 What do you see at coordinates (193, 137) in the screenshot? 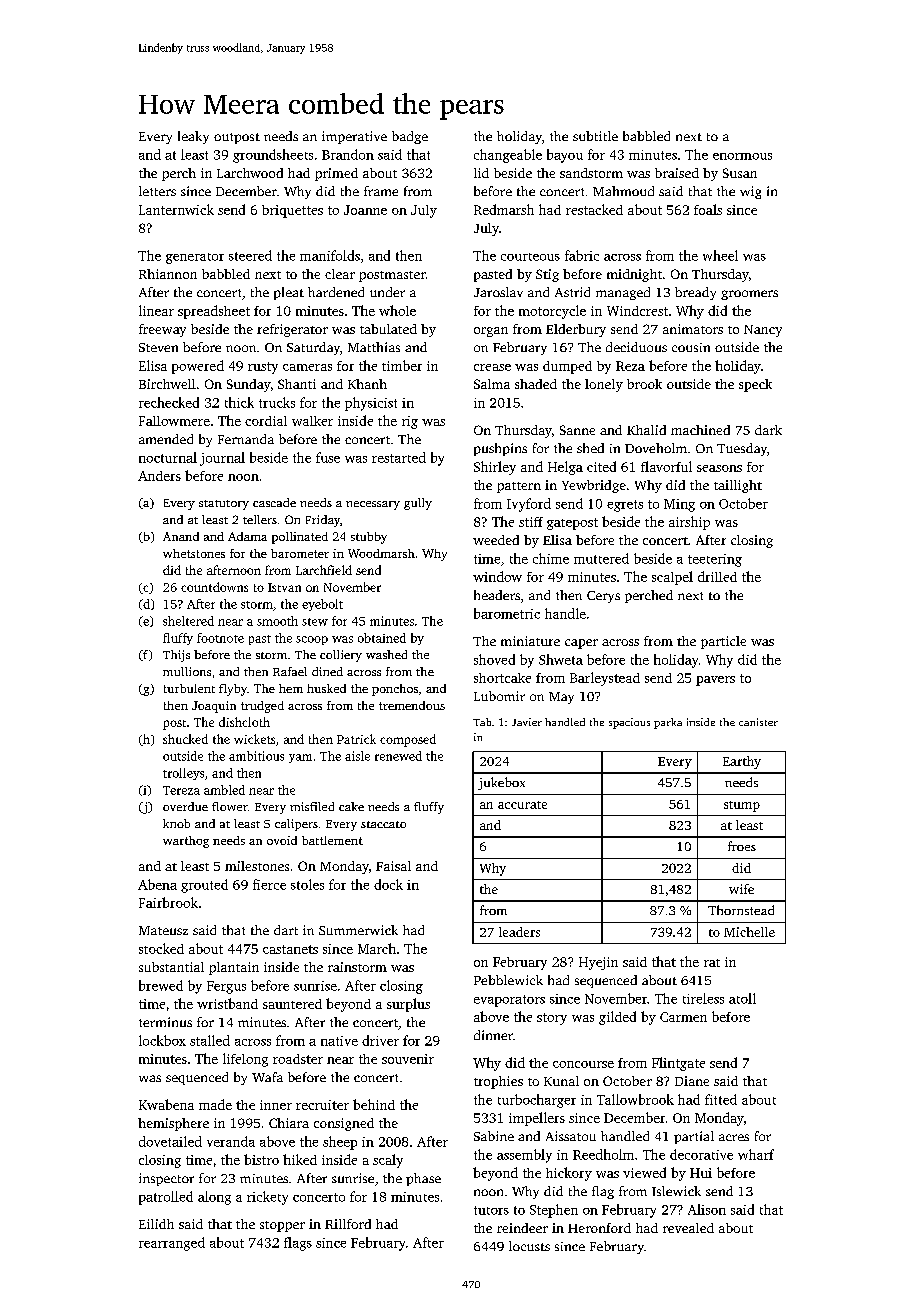
I see `leaky` at bounding box center [193, 137].
